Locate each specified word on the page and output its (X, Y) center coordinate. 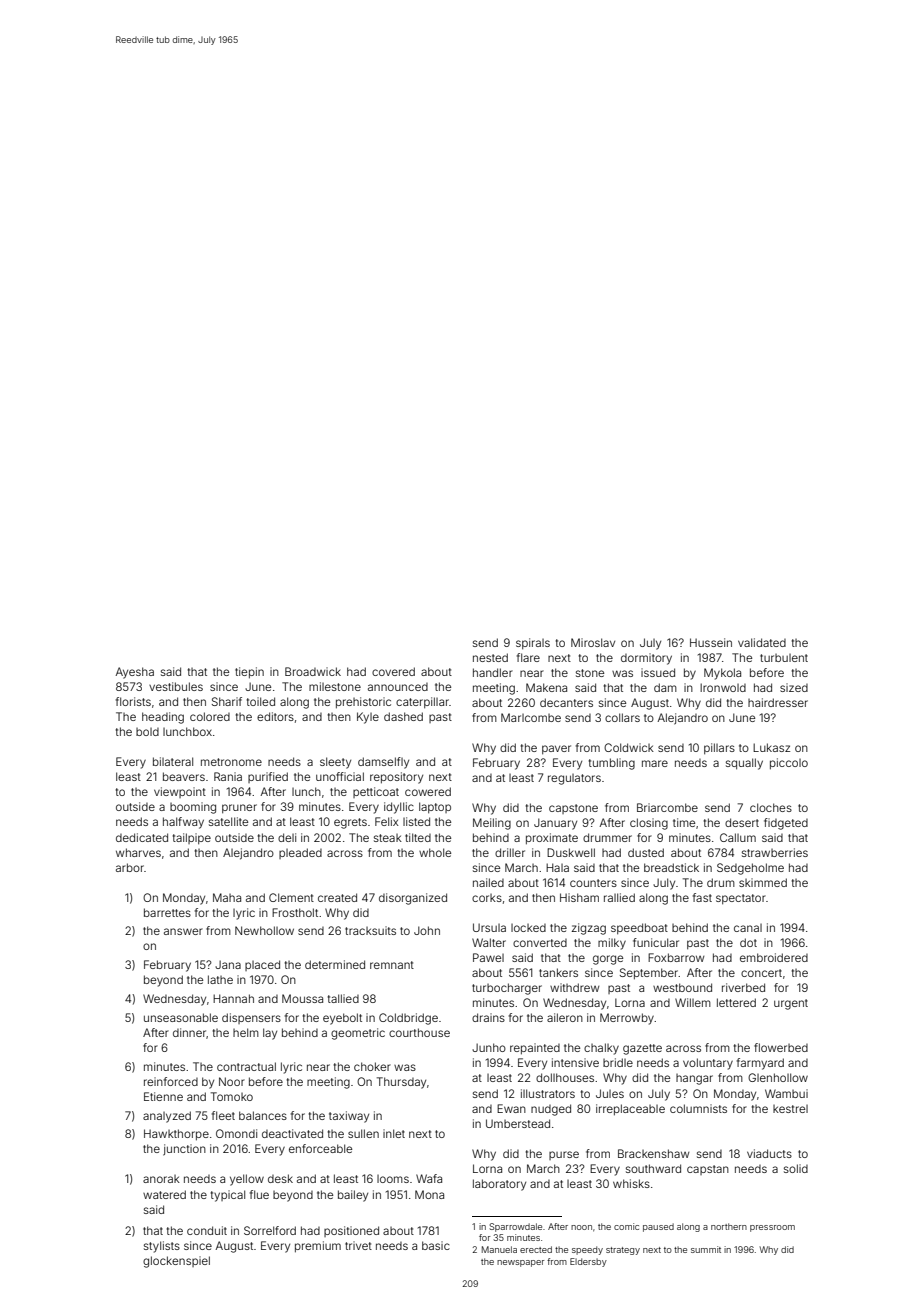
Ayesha (134, 673)
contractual (246, 1066)
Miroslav (593, 642)
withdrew (574, 987)
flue (259, 1194)
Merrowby (627, 1019)
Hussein (711, 642)
